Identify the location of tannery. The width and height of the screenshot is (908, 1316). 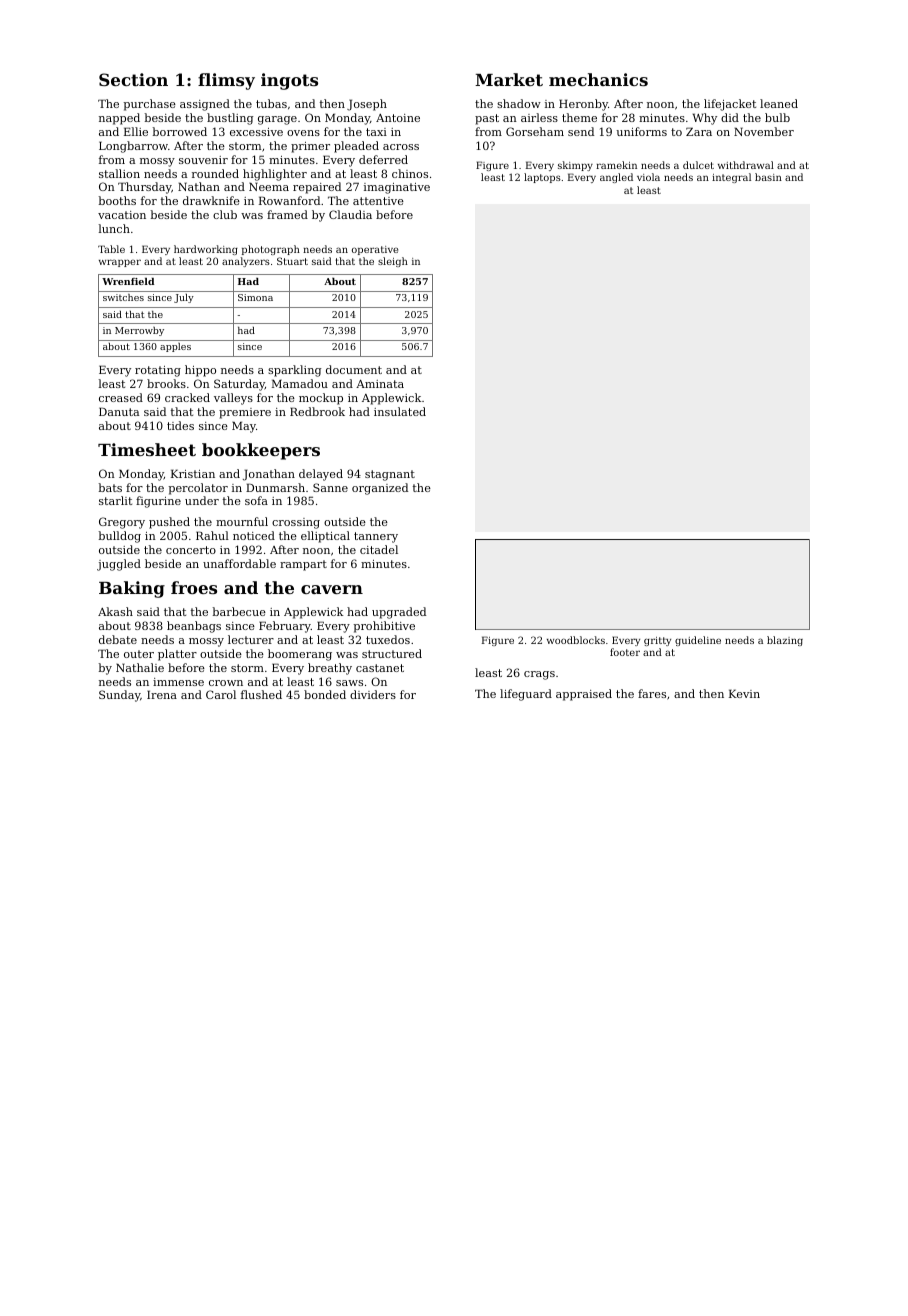
(376, 537).
